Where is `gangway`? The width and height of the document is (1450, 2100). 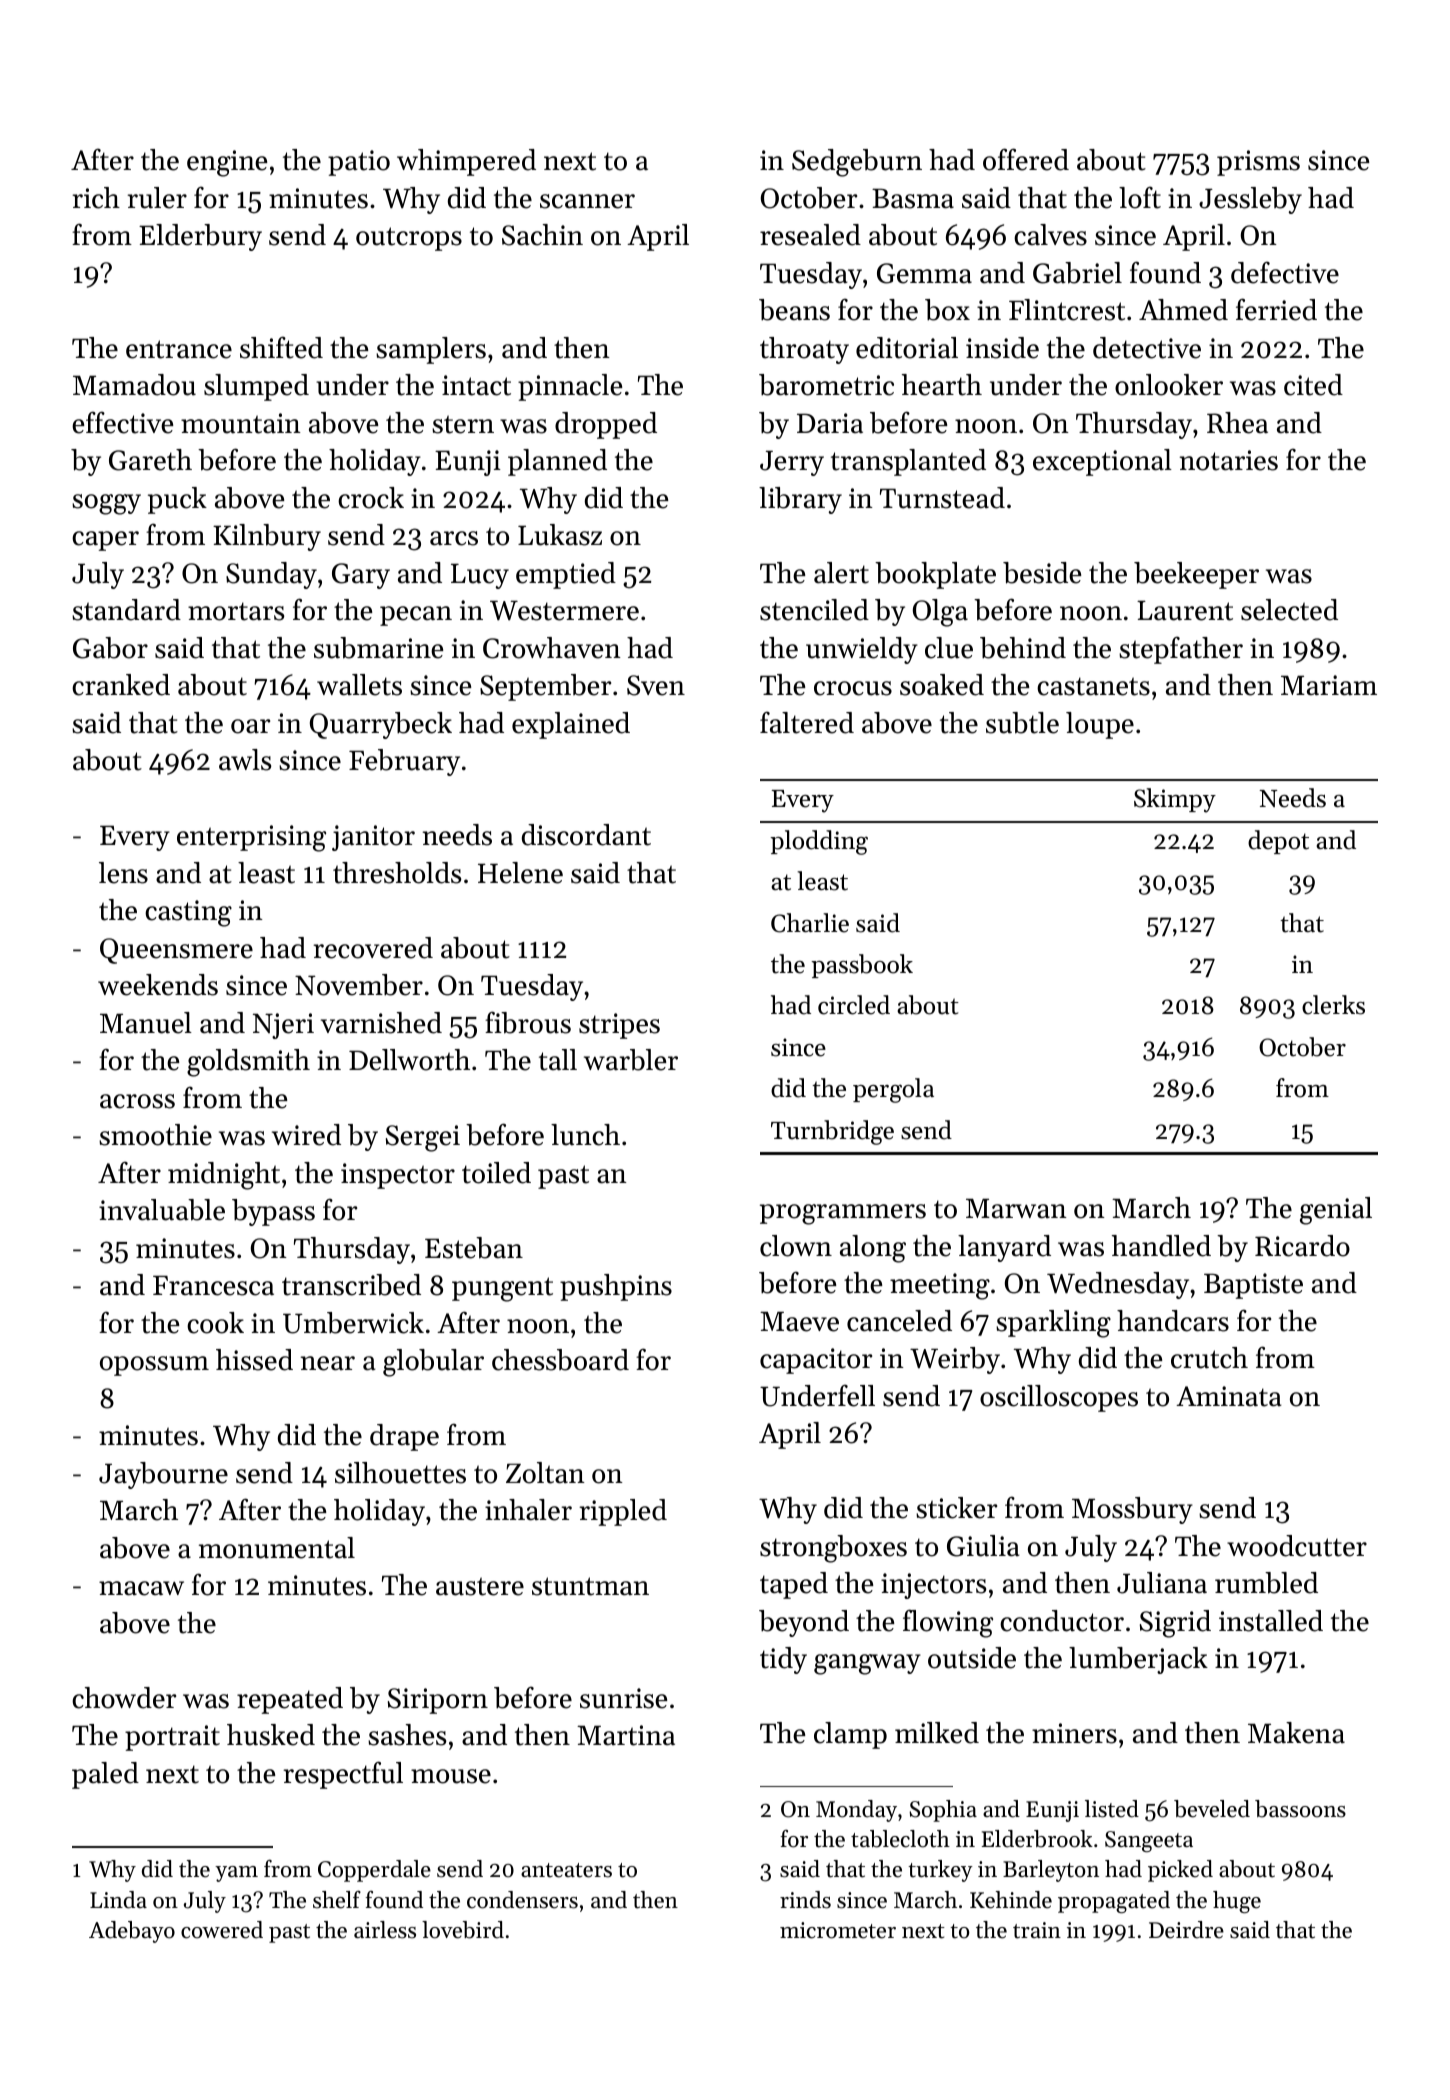 gangway is located at coordinates (867, 1664).
